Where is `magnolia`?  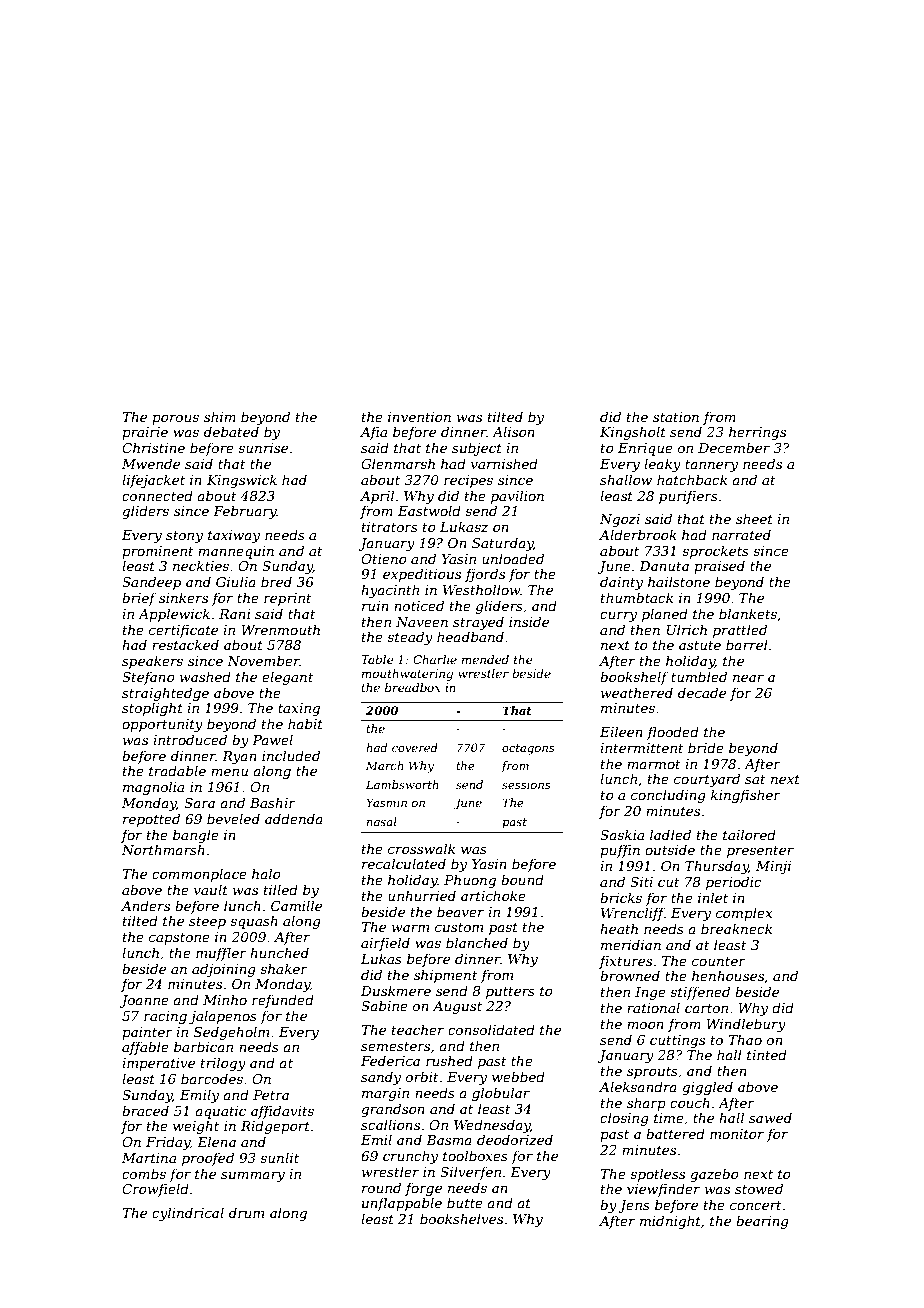
magnolia is located at coordinates (153, 788).
